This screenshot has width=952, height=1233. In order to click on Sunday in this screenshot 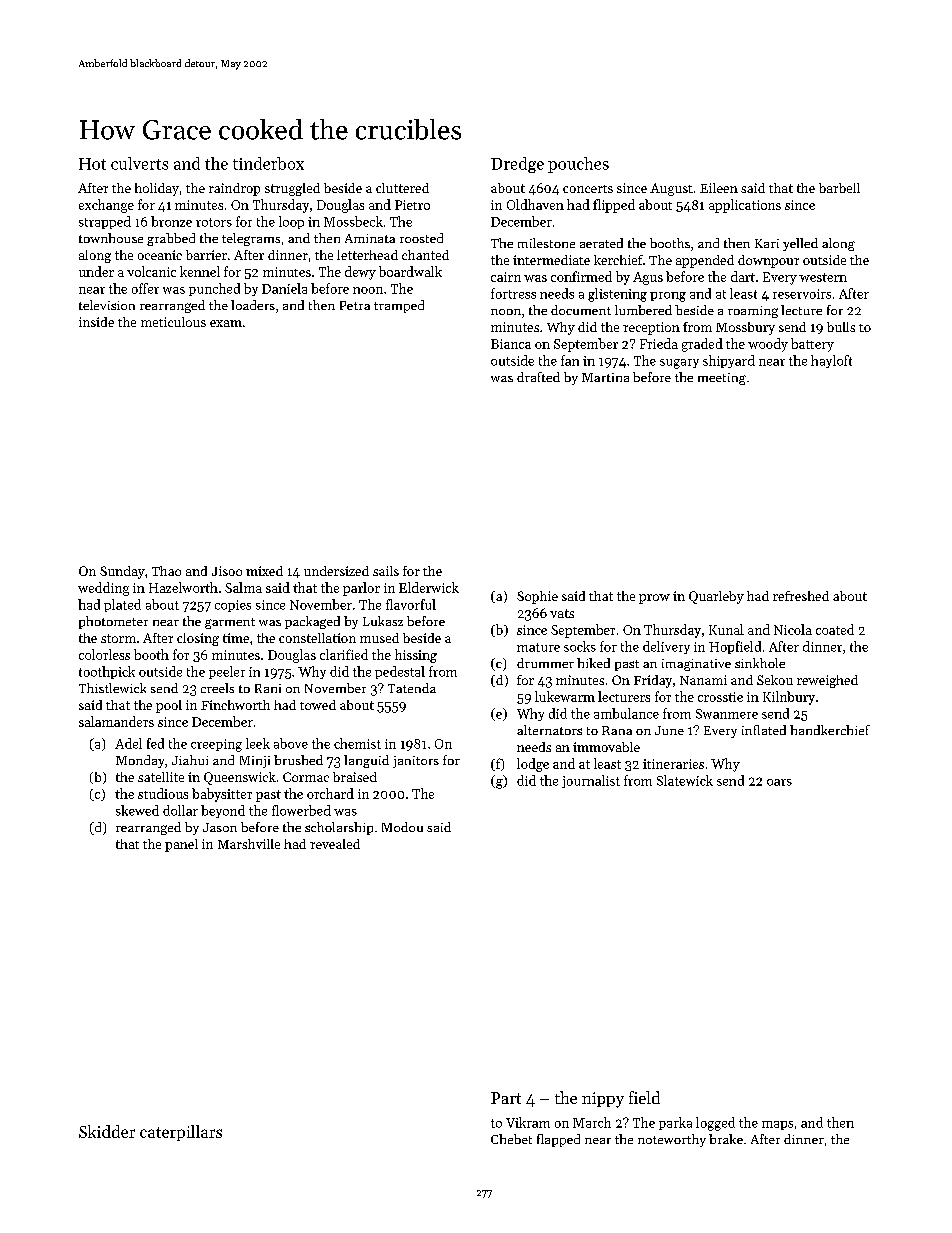, I will do `click(122, 572)`.
